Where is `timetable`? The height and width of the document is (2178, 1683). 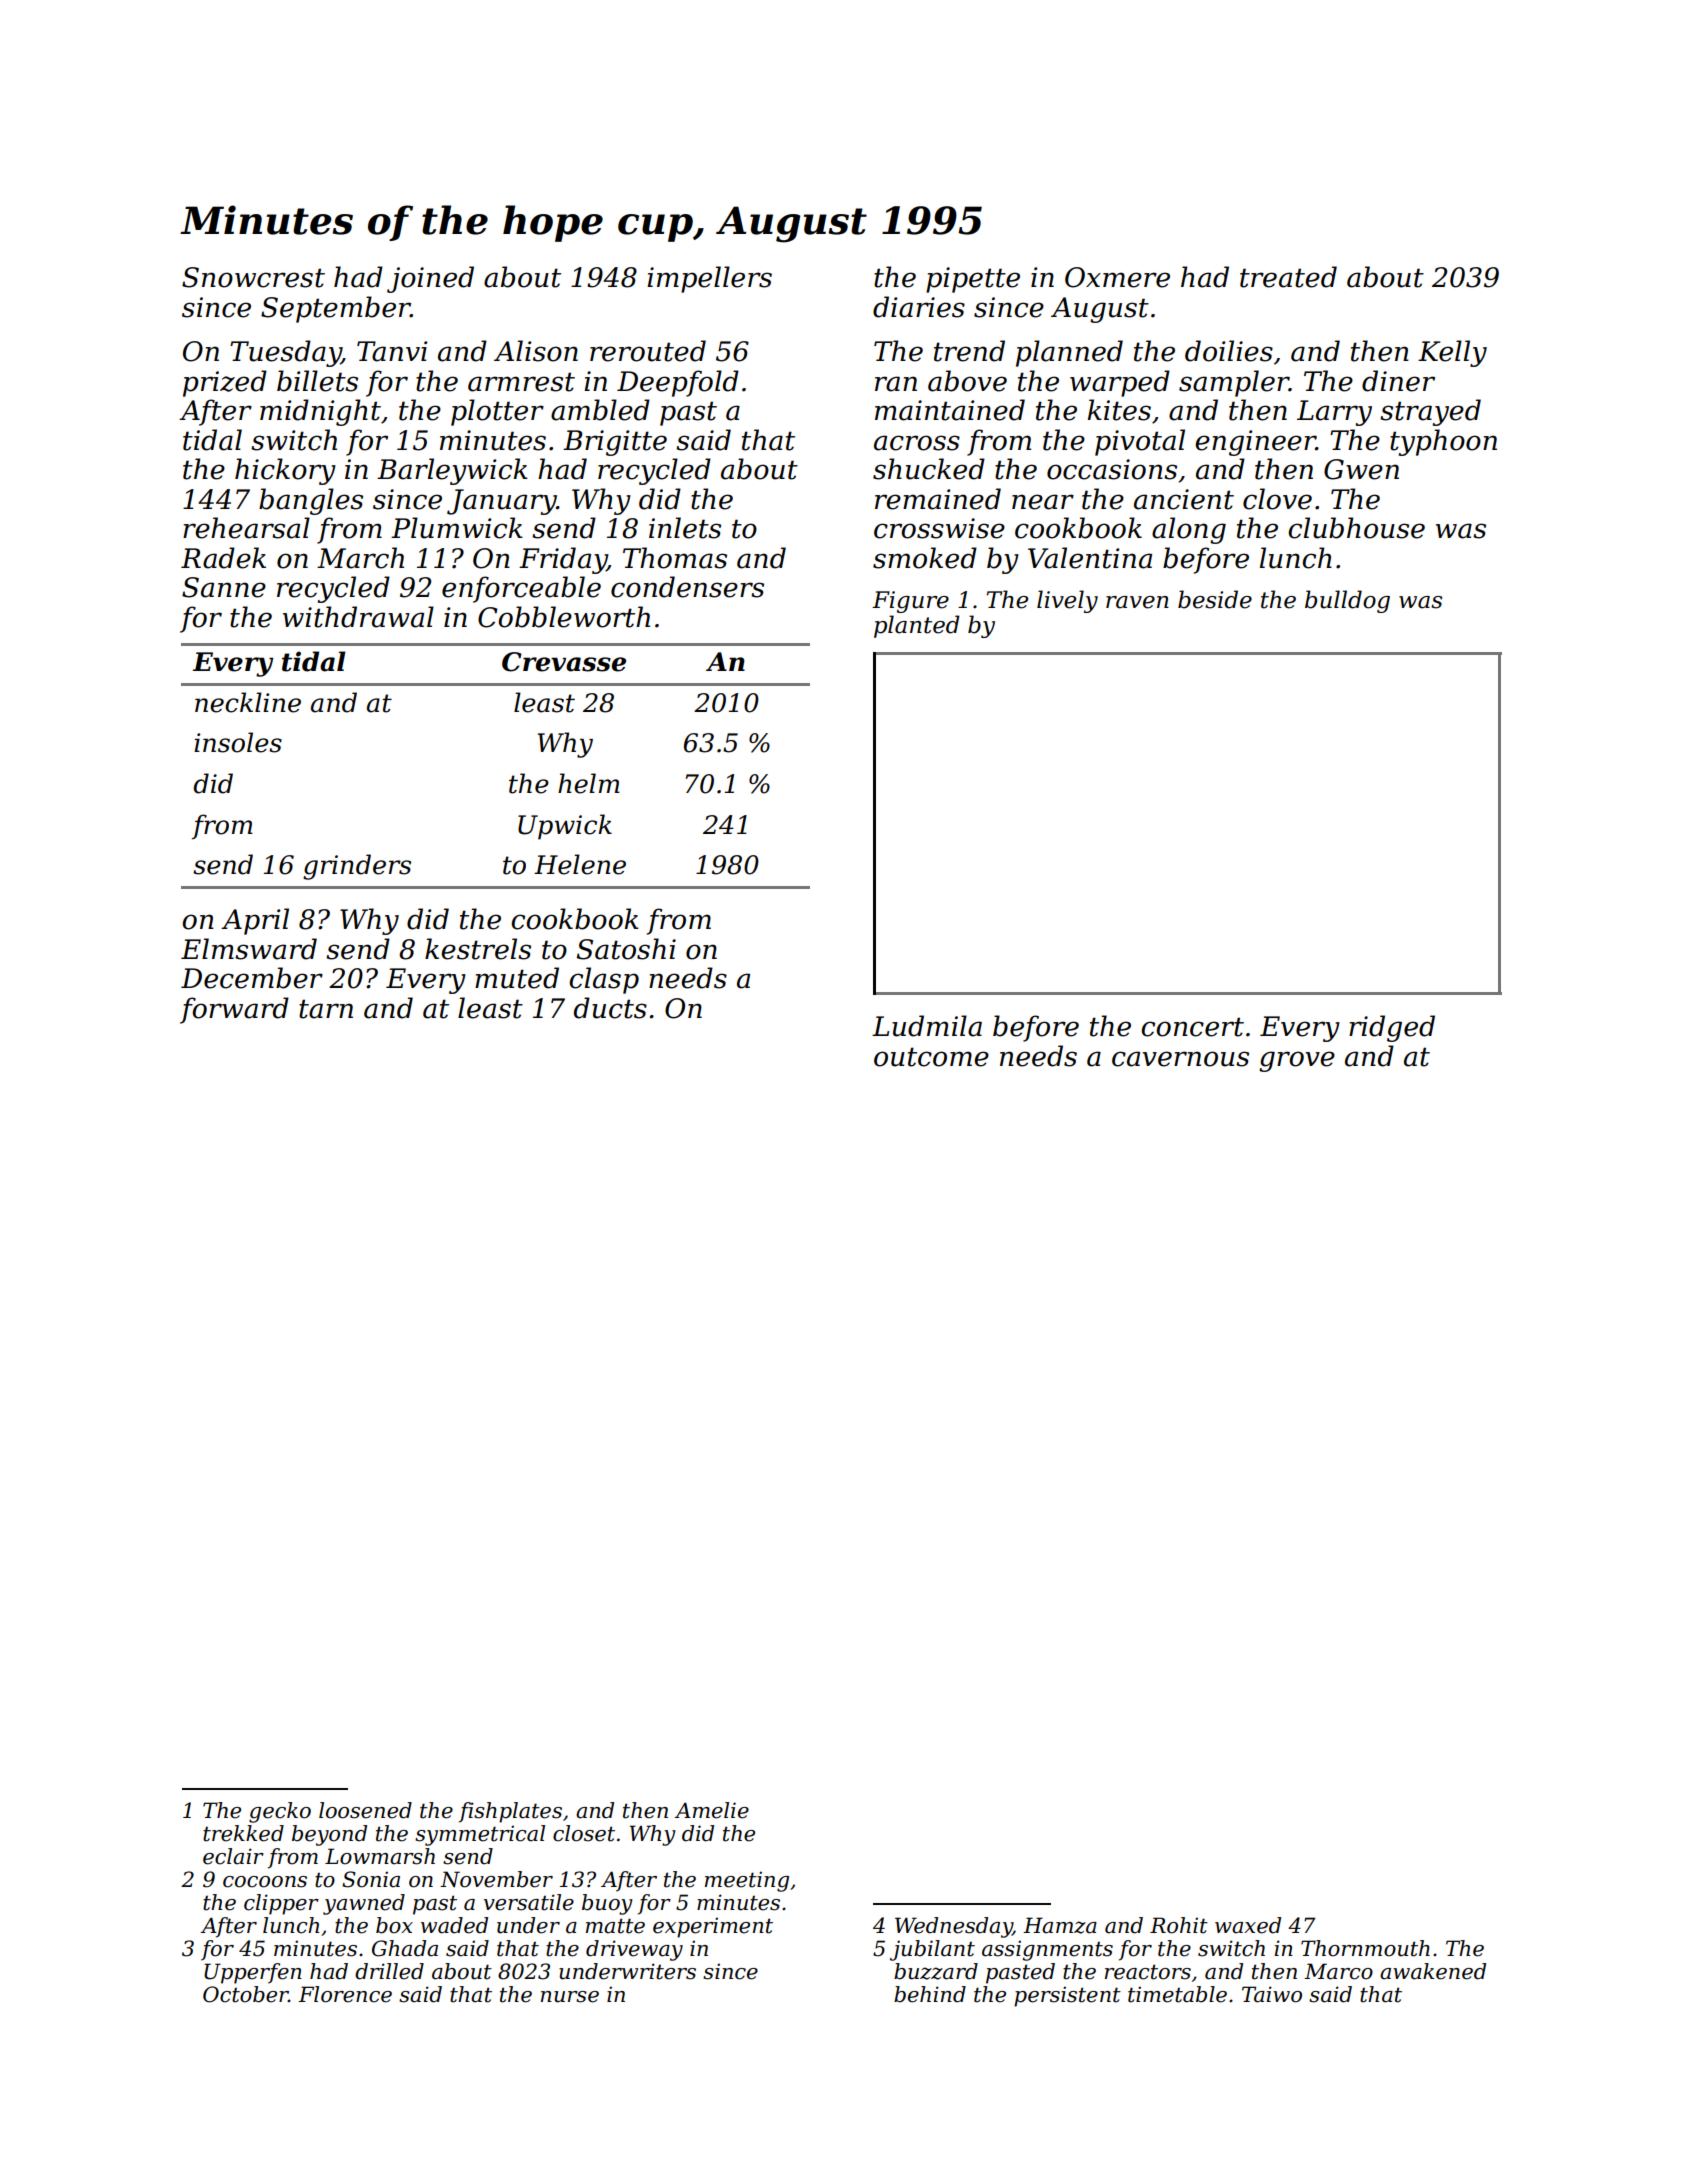
timetable is located at coordinates (1177, 1994).
